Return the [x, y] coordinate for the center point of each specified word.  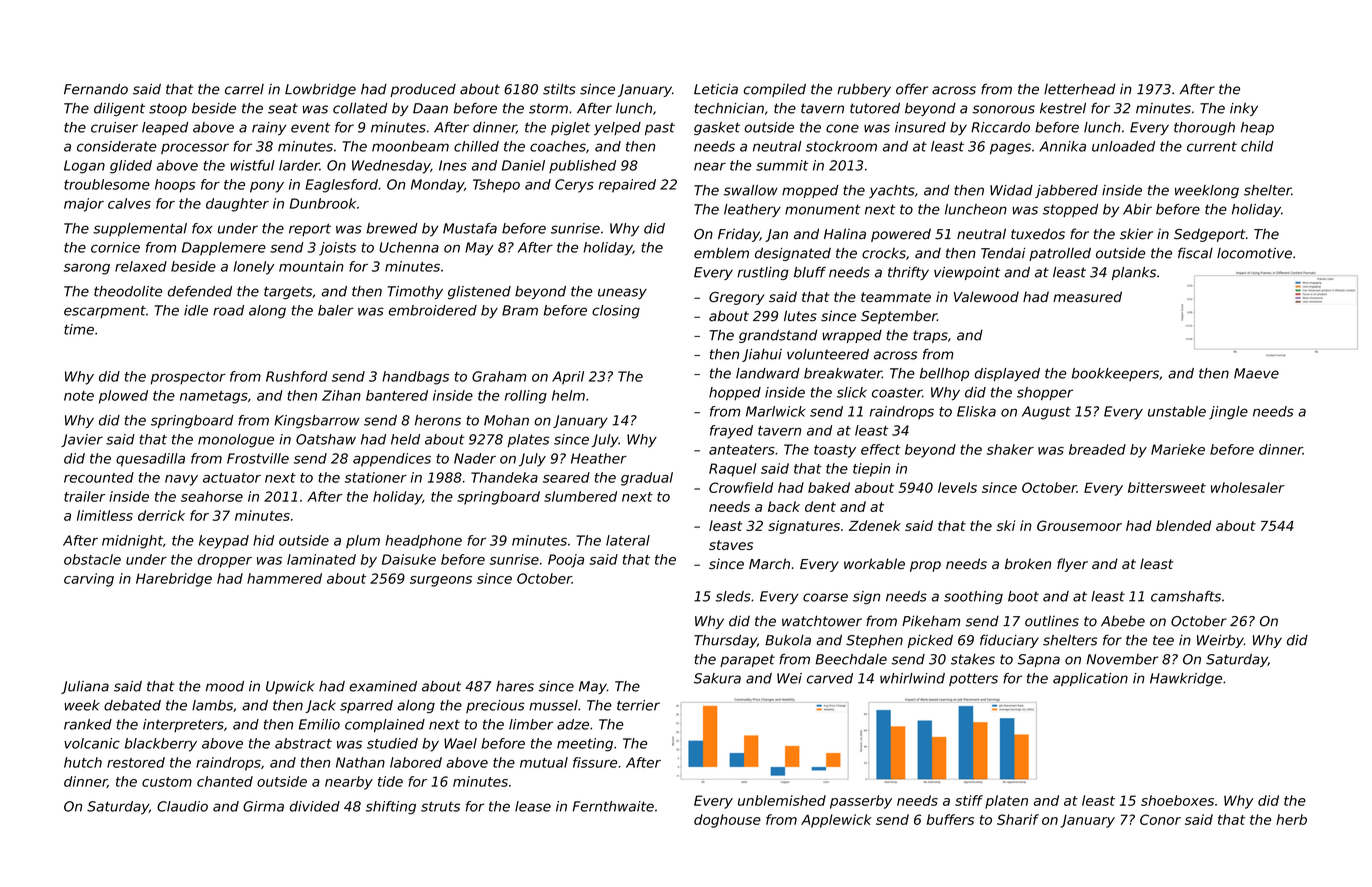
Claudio [182, 806]
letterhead [1080, 89]
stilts [559, 89]
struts [440, 807]
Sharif [1018, 819]
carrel [244, 89]
